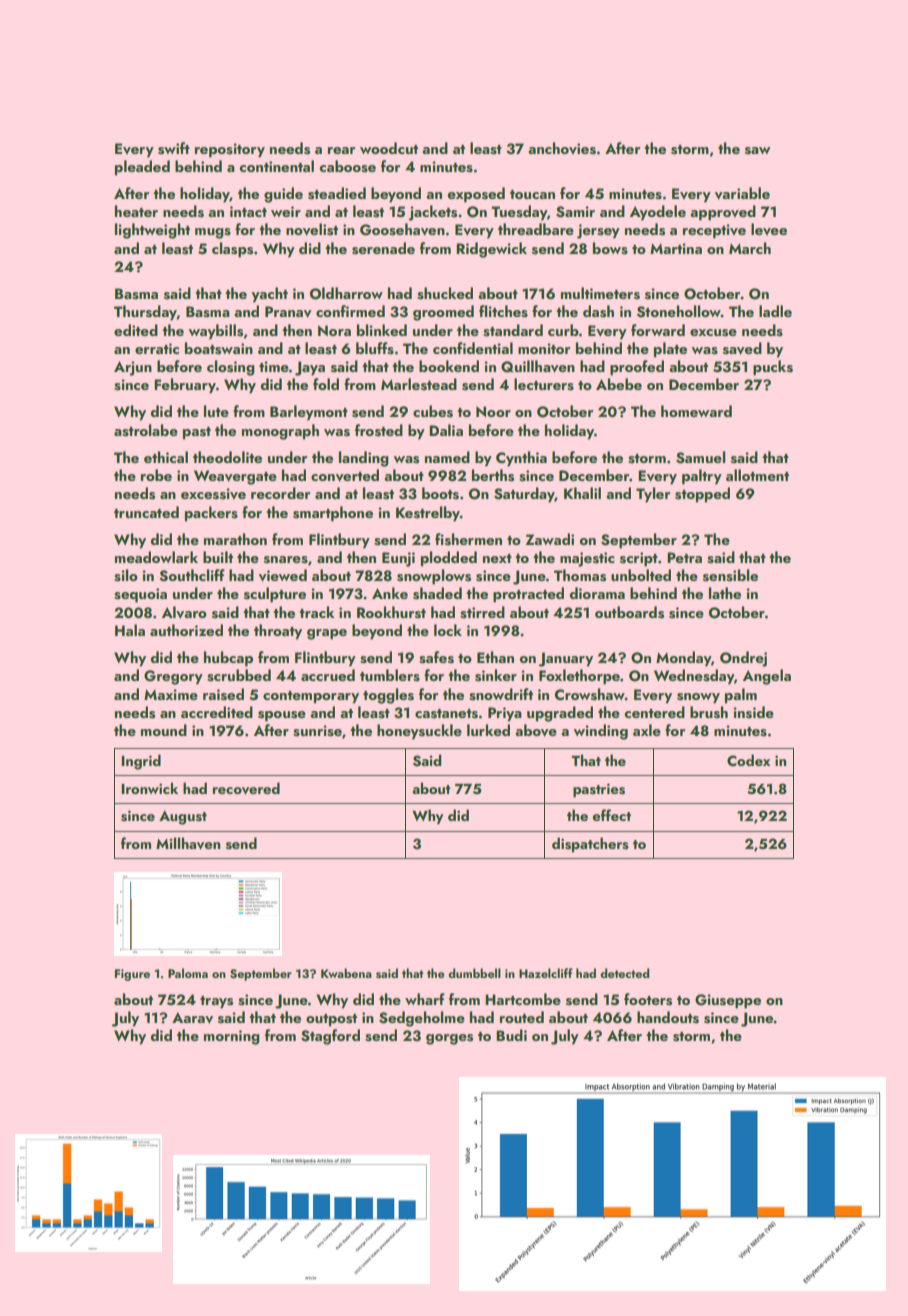 The image size is (908, 1316). What do you see at coordinates (728, 1001) in the screenshot?
I see `Giuseppe` at bounding box center [728, 1001].
